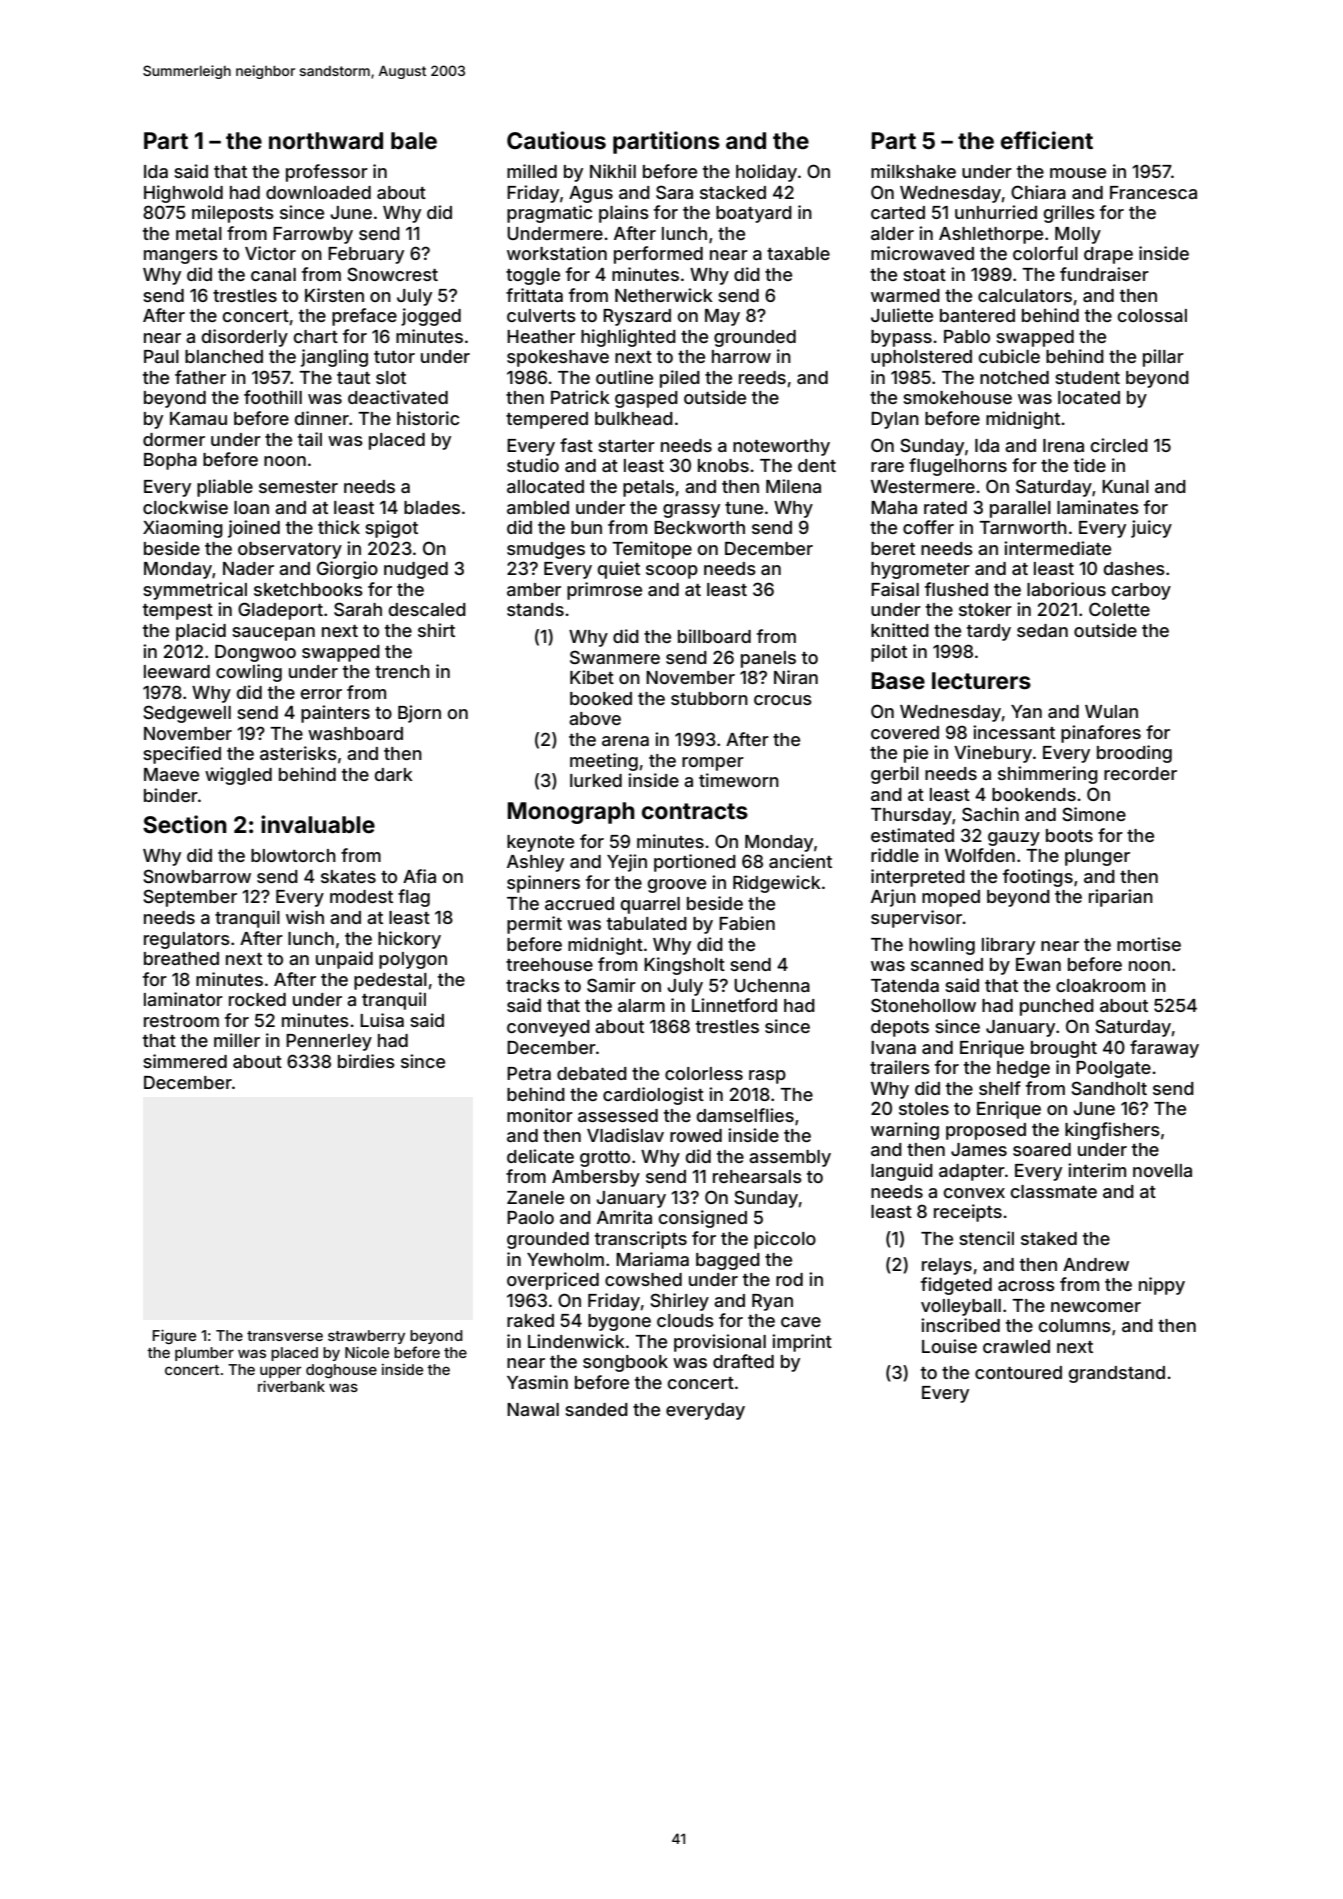 The image size is (1343, 1899). Describe the element at coordinates (596, 1409) in the screenshot. I see `sanded` at that location.
